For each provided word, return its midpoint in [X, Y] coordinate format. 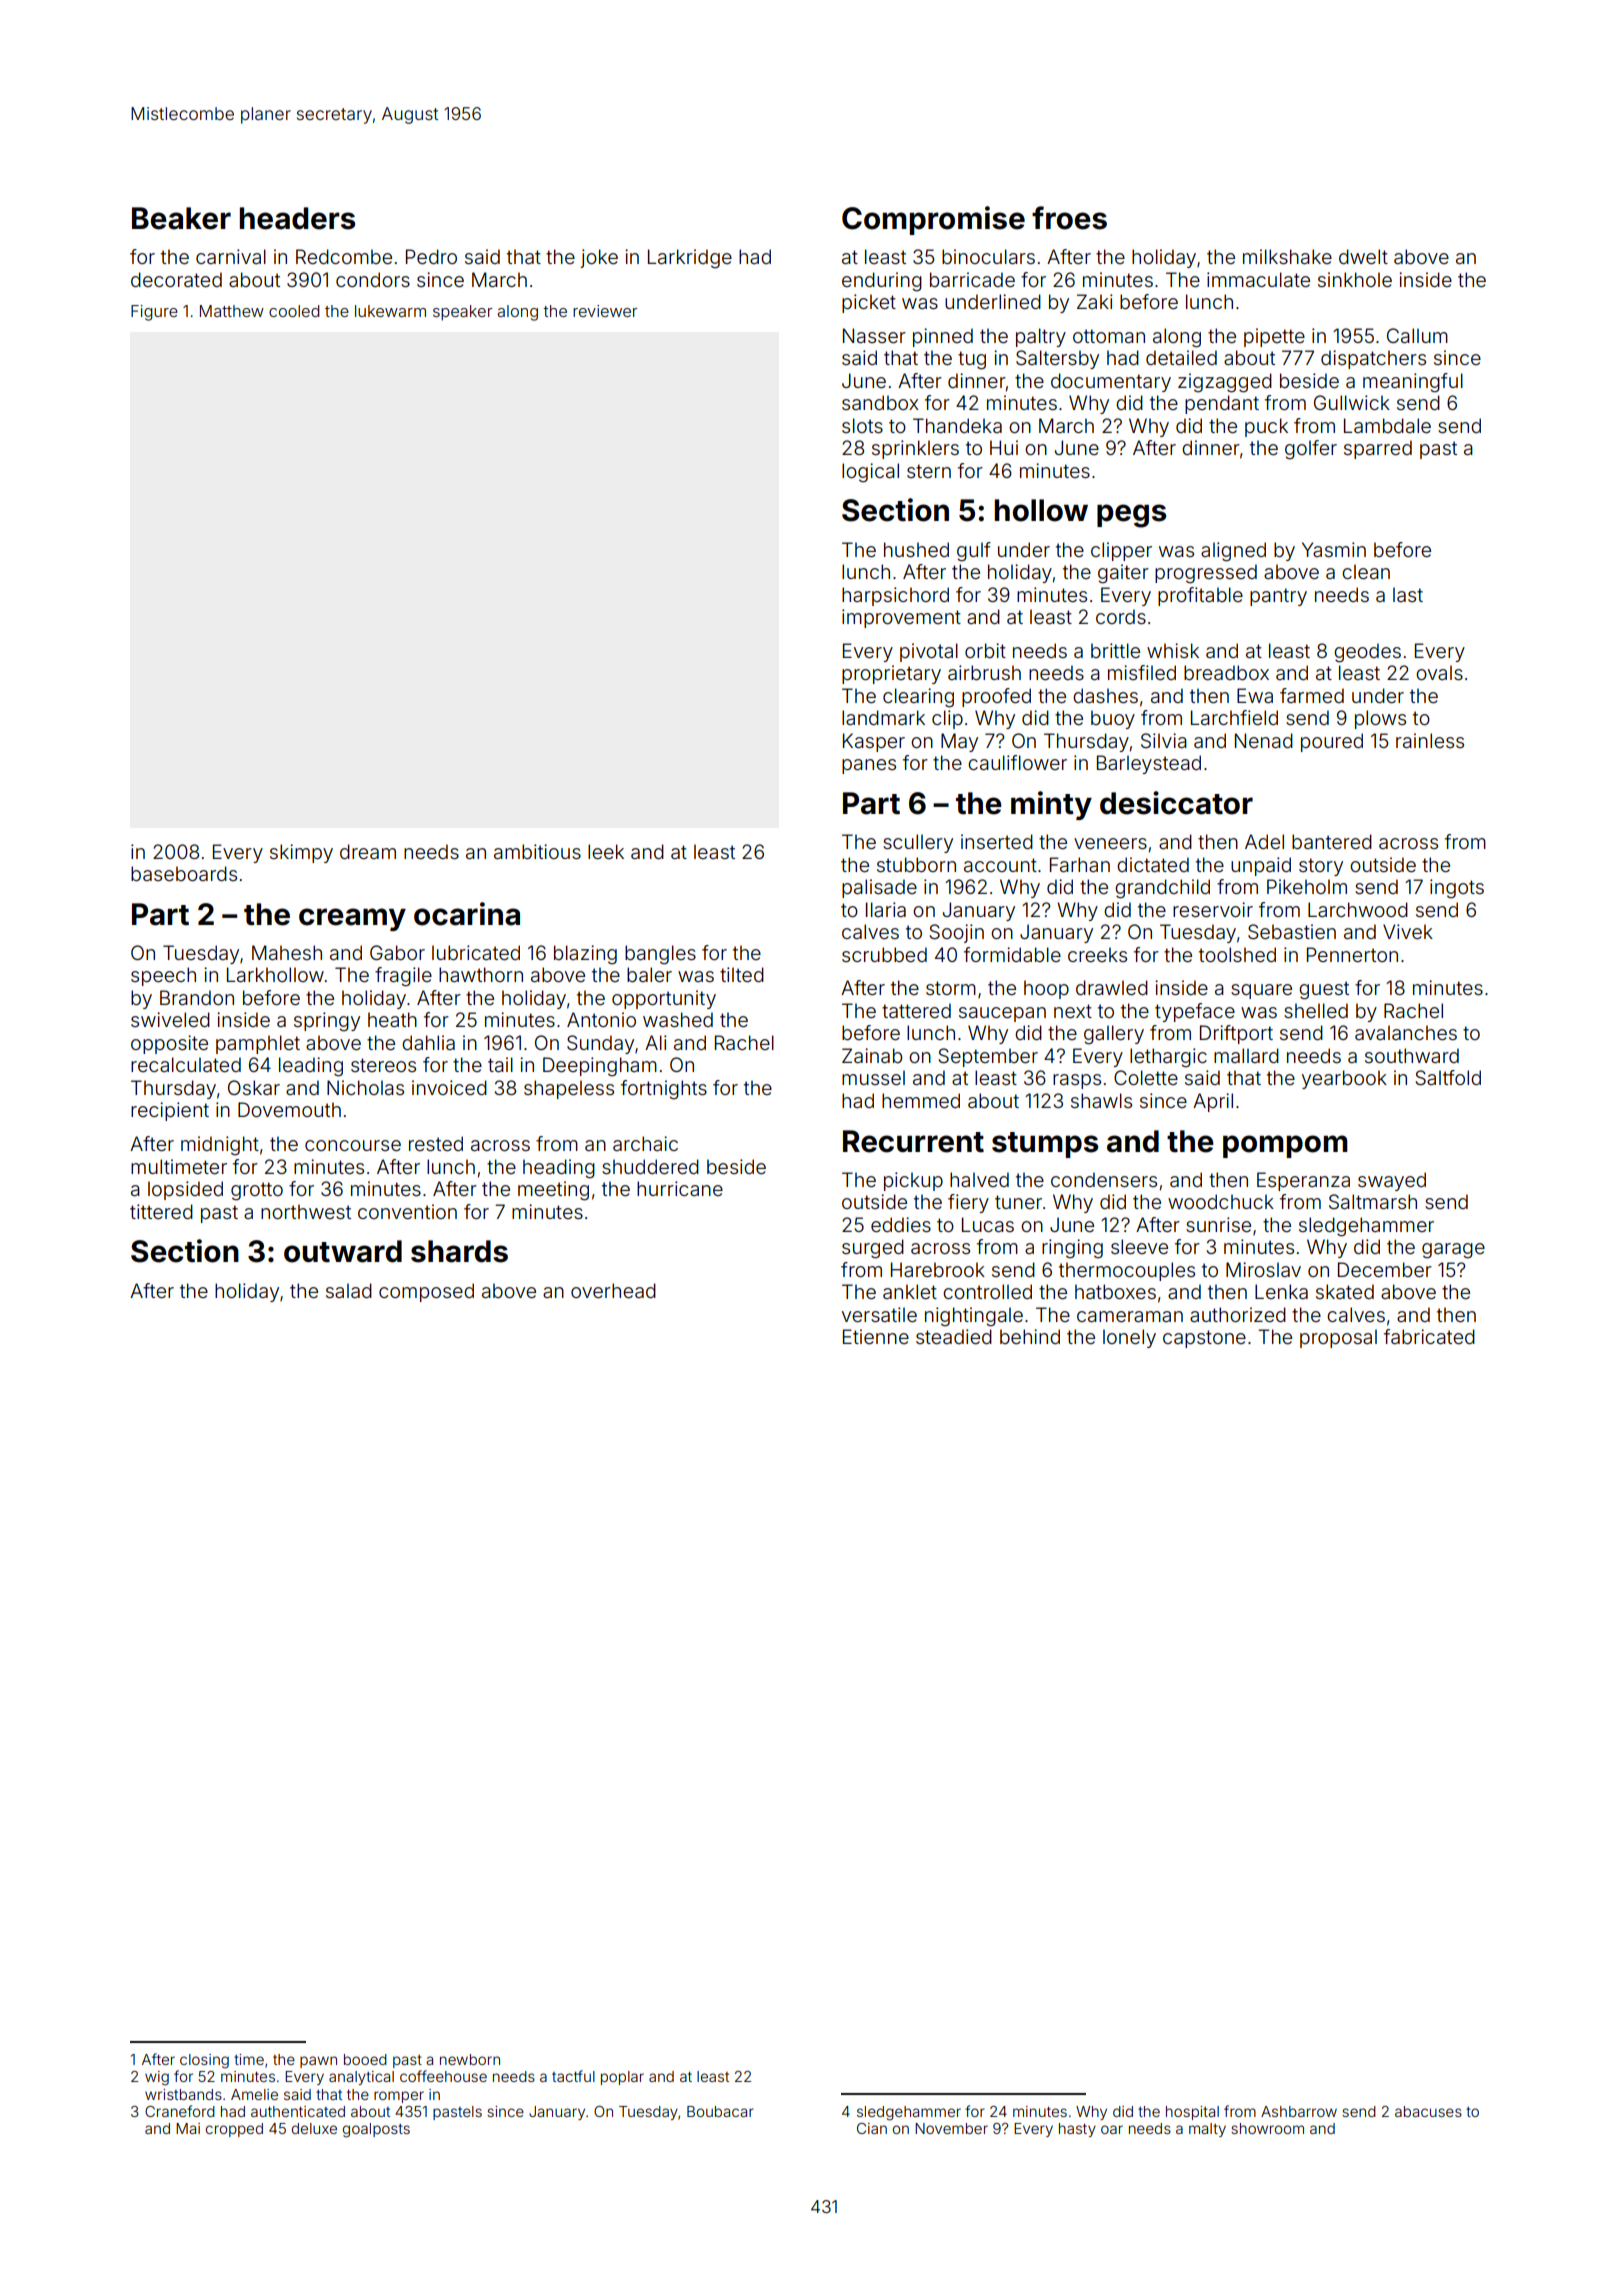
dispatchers [1373, 359]
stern [929, 471]
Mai [188, 2128]
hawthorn [481, 974]
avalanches [1406, 1032]
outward [343, 1251]
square [1261, 991]
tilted [742, 974]
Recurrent [913, 1141]
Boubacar [720, 2111]
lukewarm [390, 311]
